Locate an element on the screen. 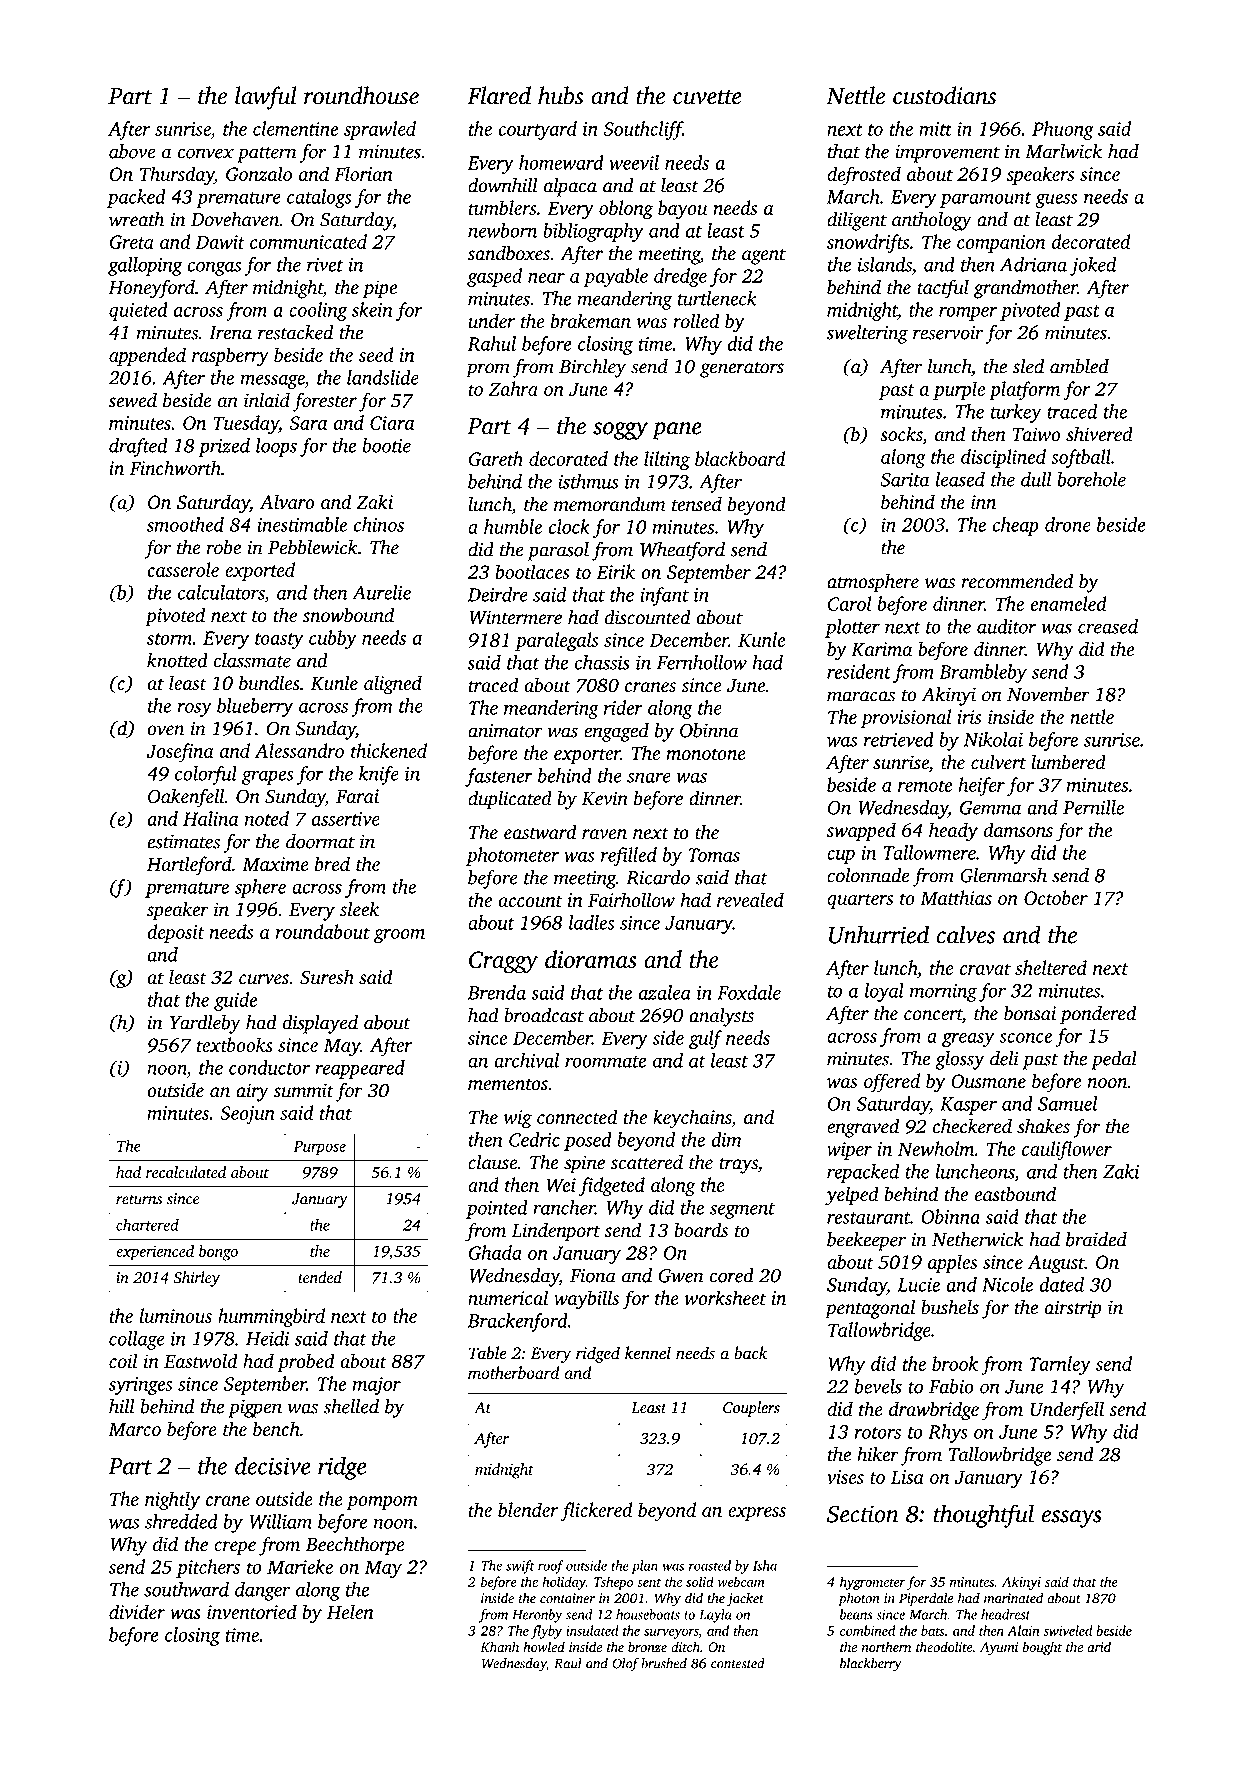 The width and height of the screenshot is (1255, 1775). rider is located at coordinates (623, 707).
